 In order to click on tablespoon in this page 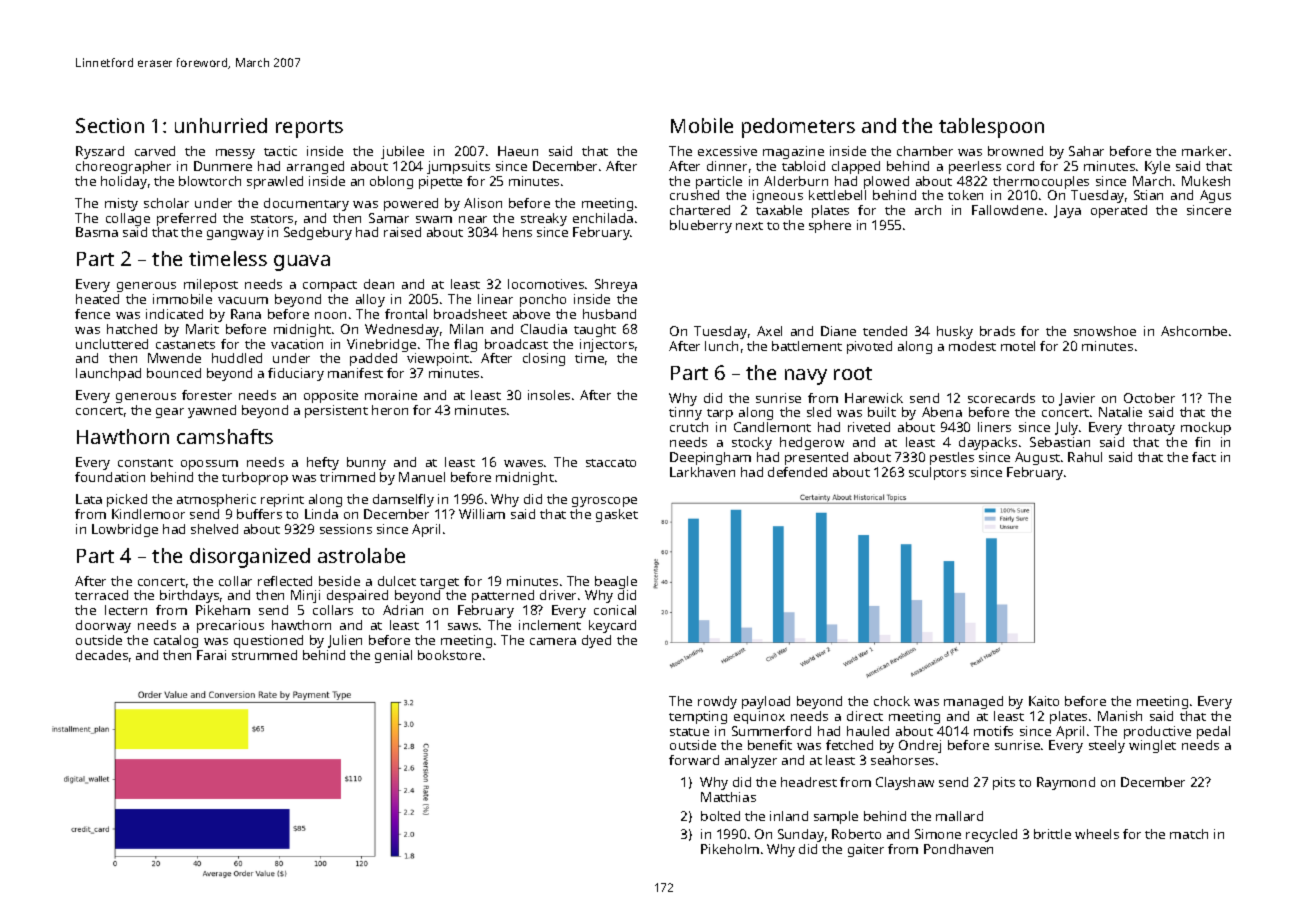, I will do `click(991, 128)`.
